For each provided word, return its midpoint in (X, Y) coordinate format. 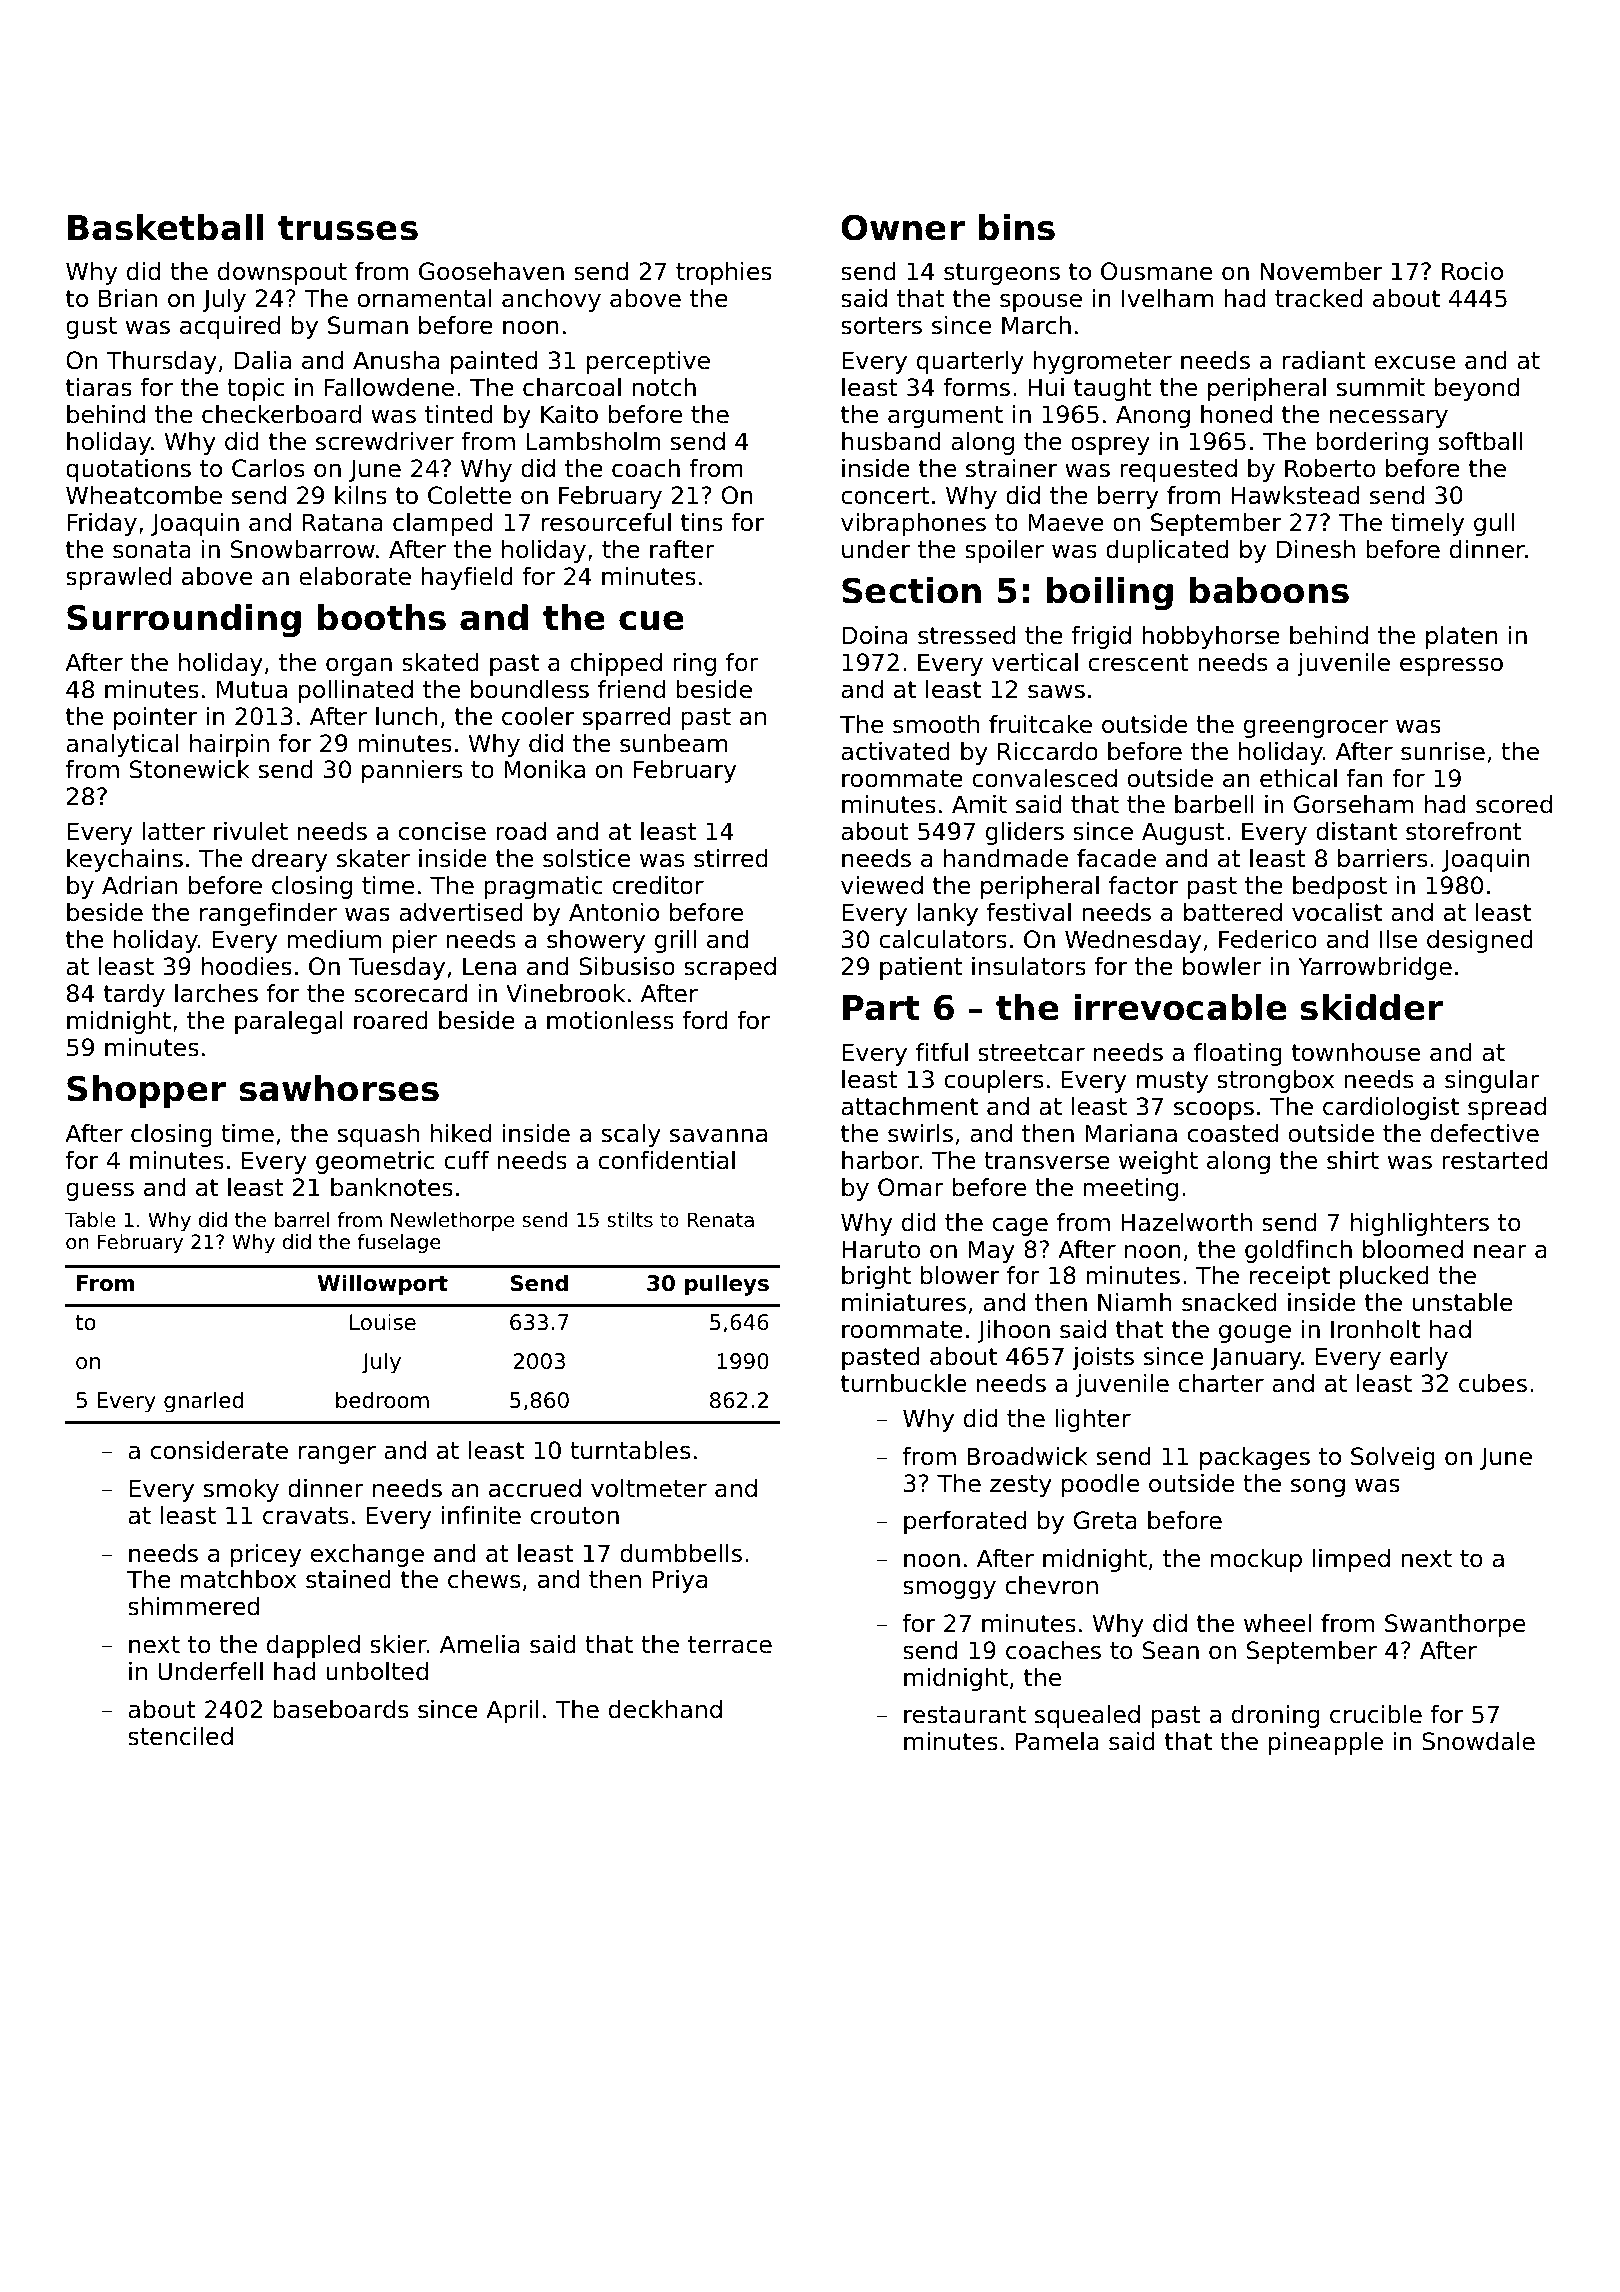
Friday (102, 524)
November (1321, 271)
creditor (658, 885)
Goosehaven (491, 271)
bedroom (382, 1400)
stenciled (180, 1736)
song (1318, 1487)
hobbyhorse (1211, 637)
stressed (966, 635)
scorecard (410, 993)
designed (1480, 941)
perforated (965, 1522)
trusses (348, 228)
